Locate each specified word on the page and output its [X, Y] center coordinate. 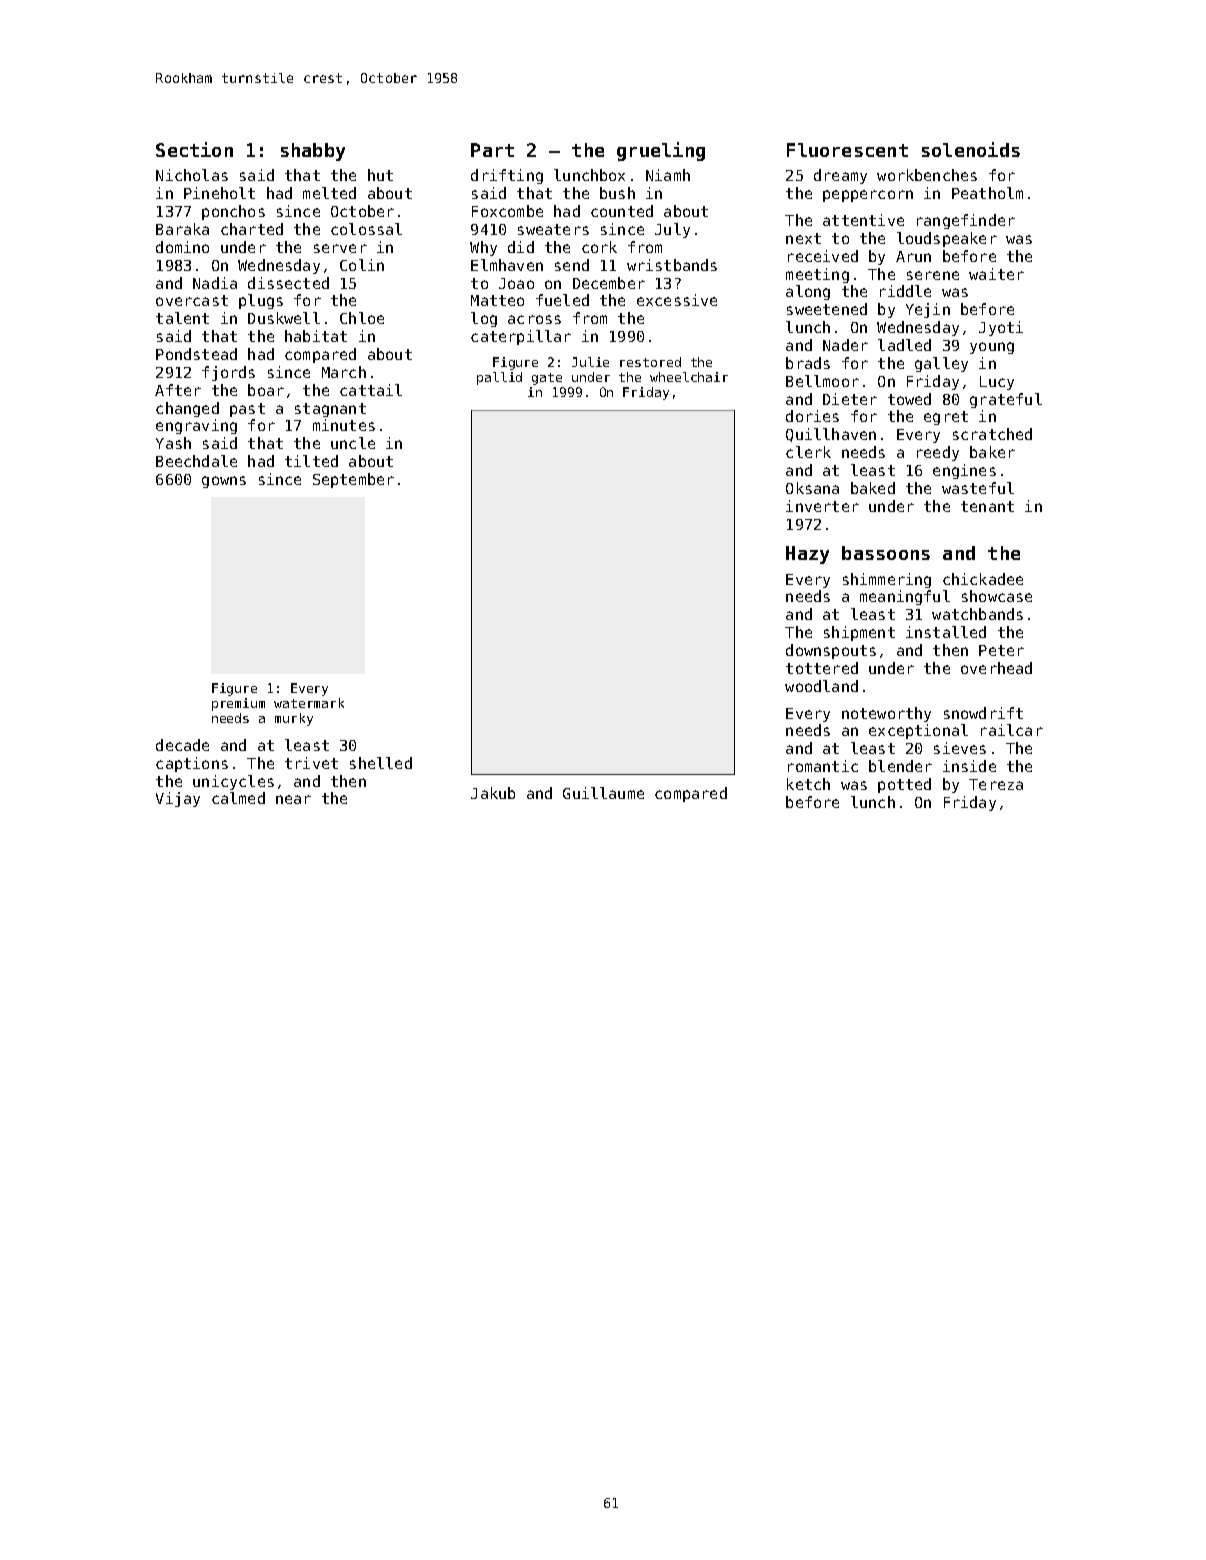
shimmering [887, 580]
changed [187, 409]
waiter [996, 274]
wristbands [672, 265]
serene [933, 275]
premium [238, 704]
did [521, 247]
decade [182, 745]
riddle [905, 291]
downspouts [831, 651]
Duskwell [284, 318]
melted [329, 193]
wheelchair [689, 377]
